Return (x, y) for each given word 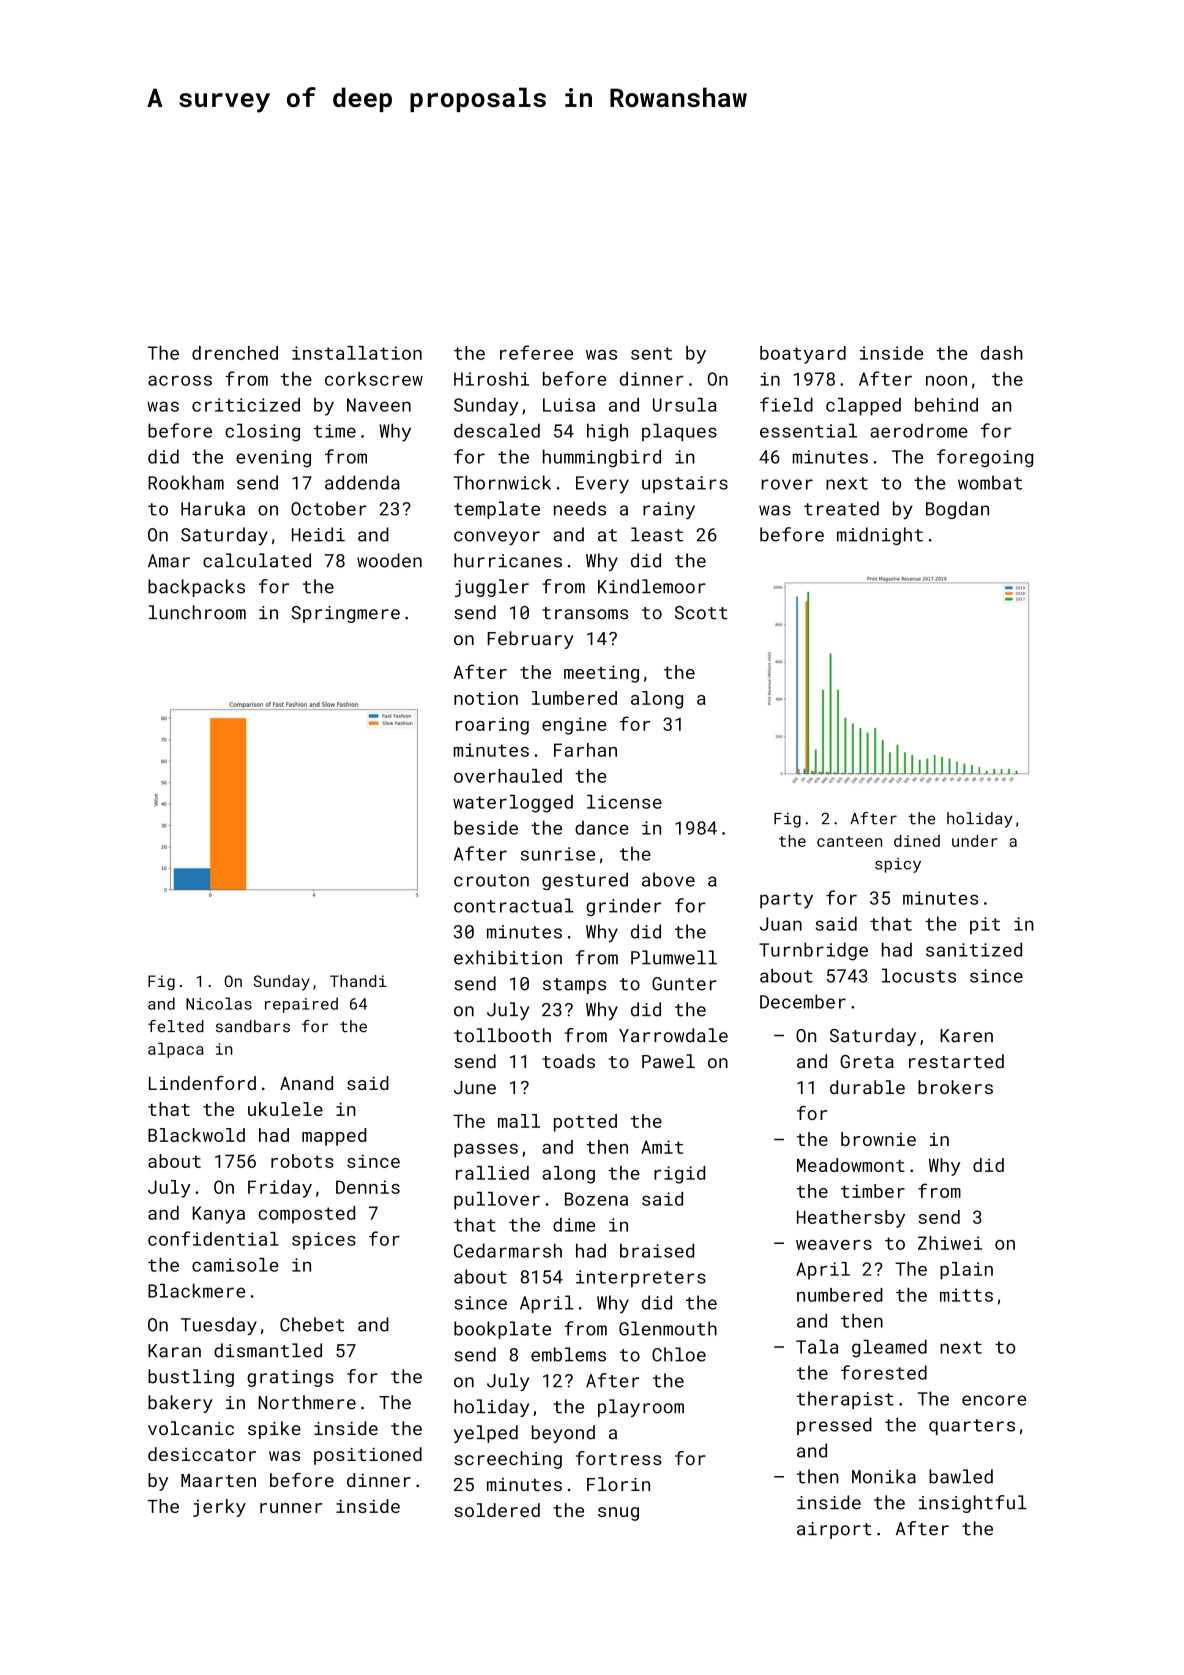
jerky (219, 1508)
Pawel (668, 1061)
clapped (863, 407)
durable (867, 1087)
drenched (235, 353)
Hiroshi (491, 379)
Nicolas (219, 1003)
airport (834, 1530)
